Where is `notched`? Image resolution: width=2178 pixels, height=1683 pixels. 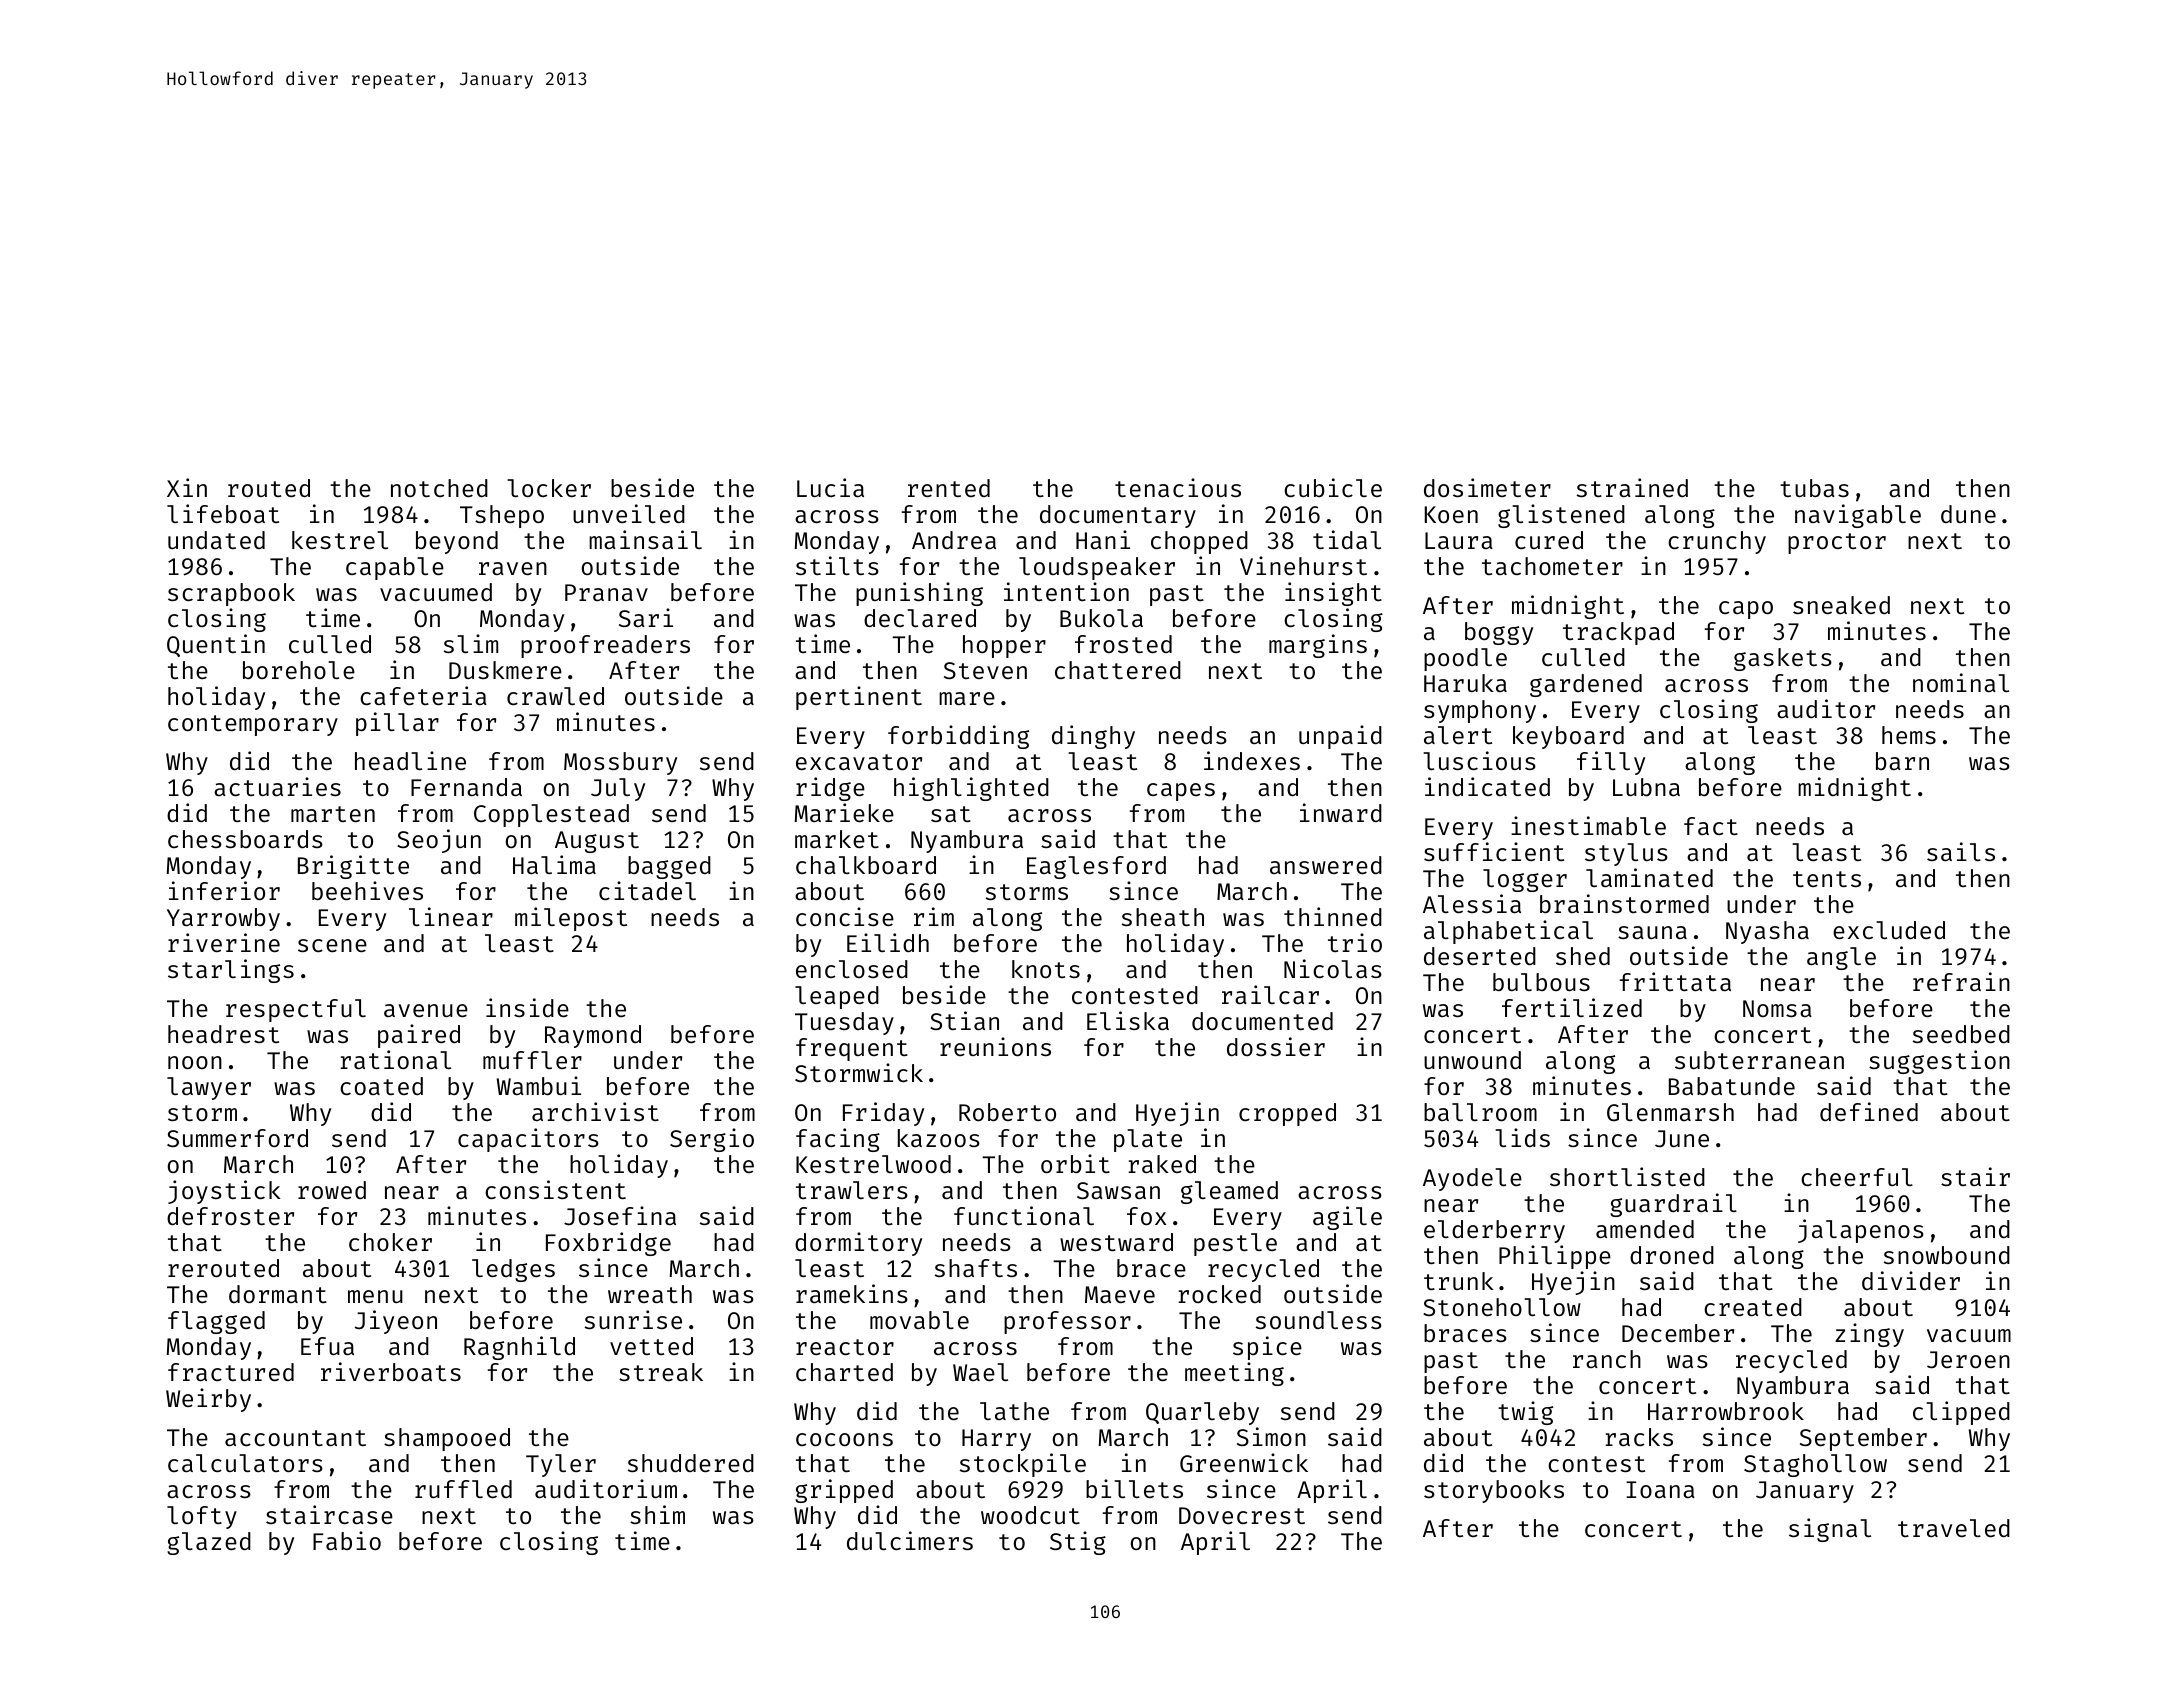
notched is located at coordinates (439, 488).
